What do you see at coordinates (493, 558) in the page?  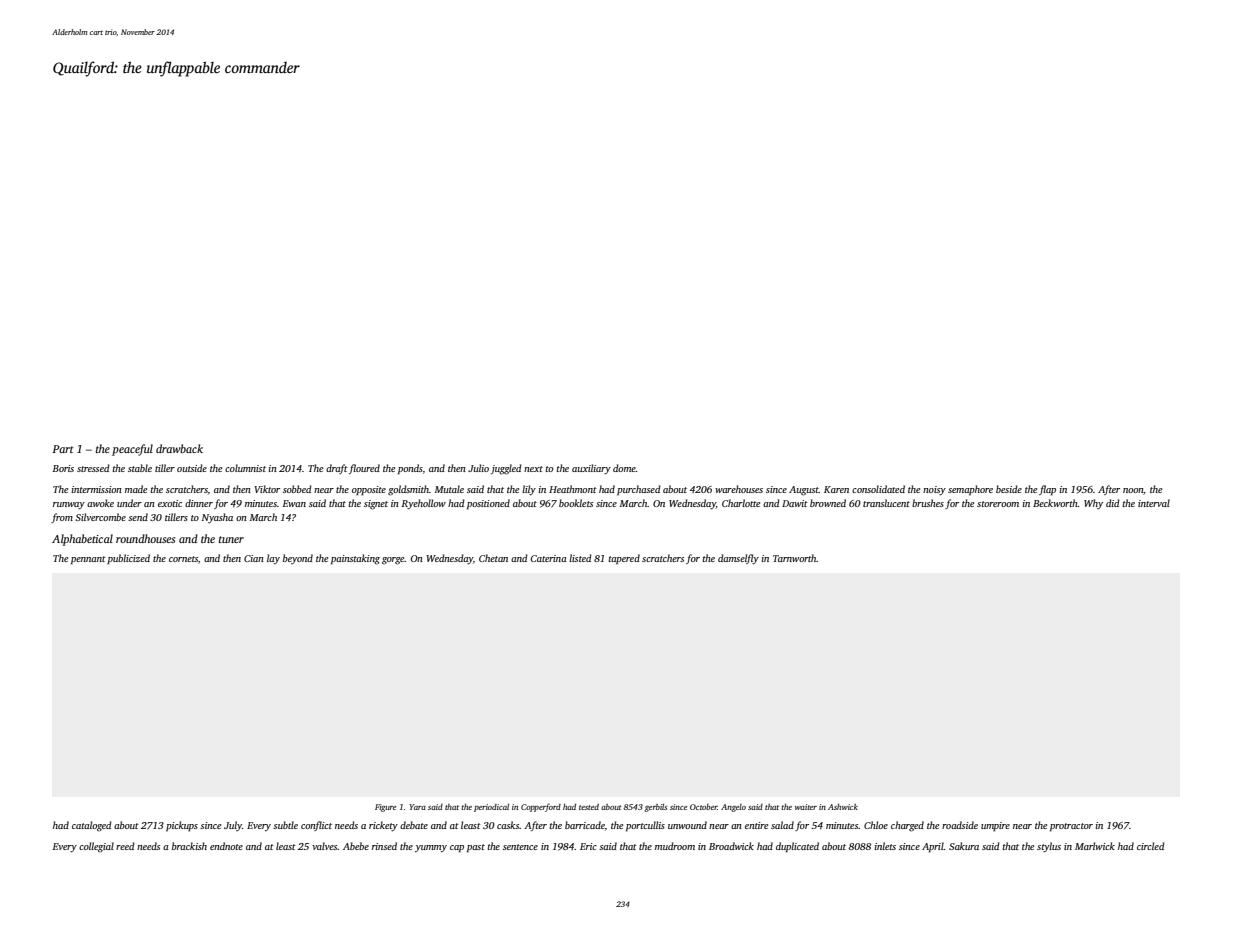 I see `Chetan` at bounding box center [493, 558].
